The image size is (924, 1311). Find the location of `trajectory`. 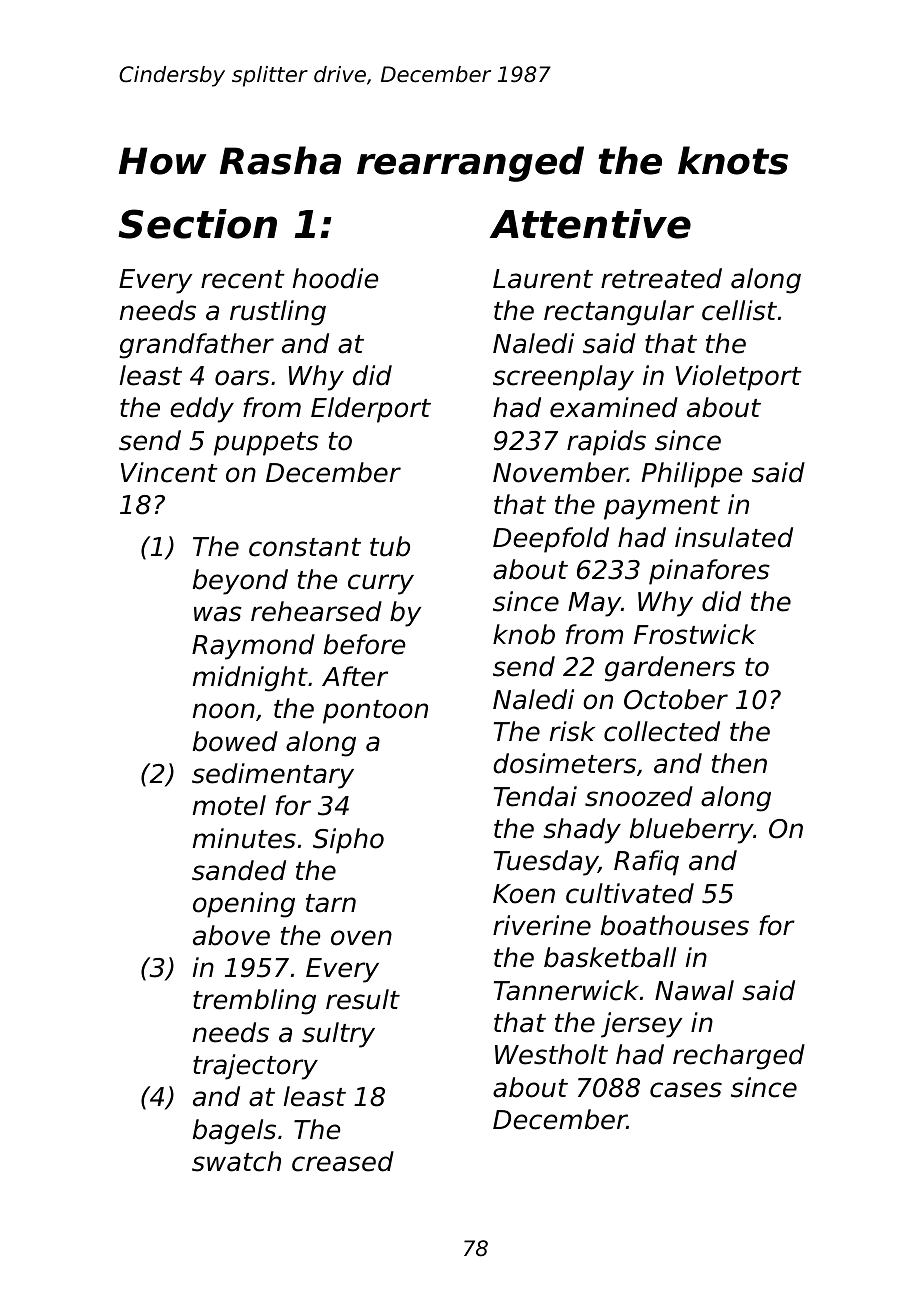

trajectory is located at coordinates (255, 1067).
